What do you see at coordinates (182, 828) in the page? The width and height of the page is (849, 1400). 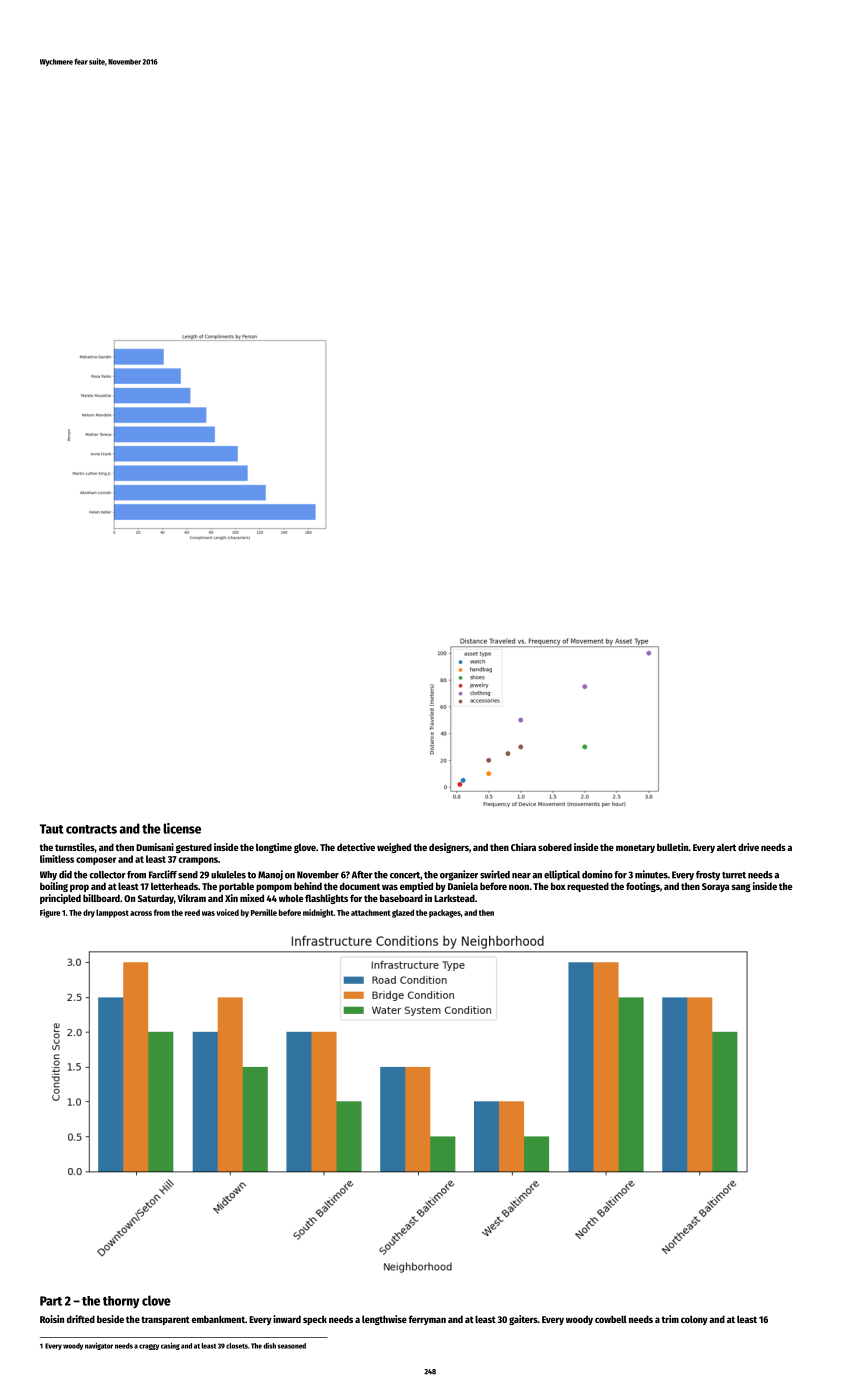 I see `license` at bounding box center [182, 828].
